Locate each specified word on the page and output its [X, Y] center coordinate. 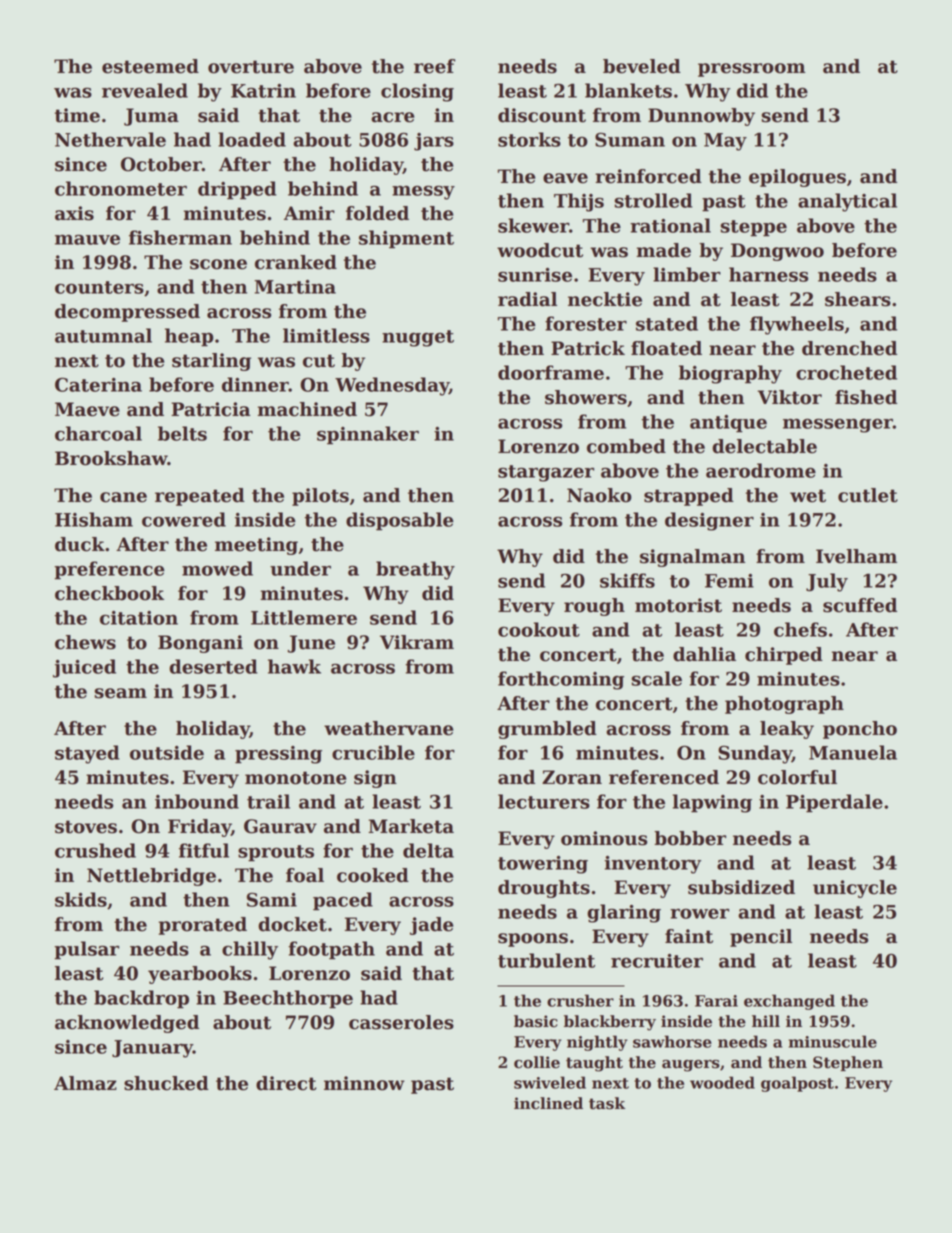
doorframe [551, 372]
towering [543, 865]
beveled [642, 66]
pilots [320, 497]
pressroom [752, 70]
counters [99, 287]
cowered [184, 519]
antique [728, 424]
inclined [548, 1103]
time [77, 115]
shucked [166, 1083]
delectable [764, 446]
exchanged [789, 1002]
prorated [203, 926]
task [607, 1103]
